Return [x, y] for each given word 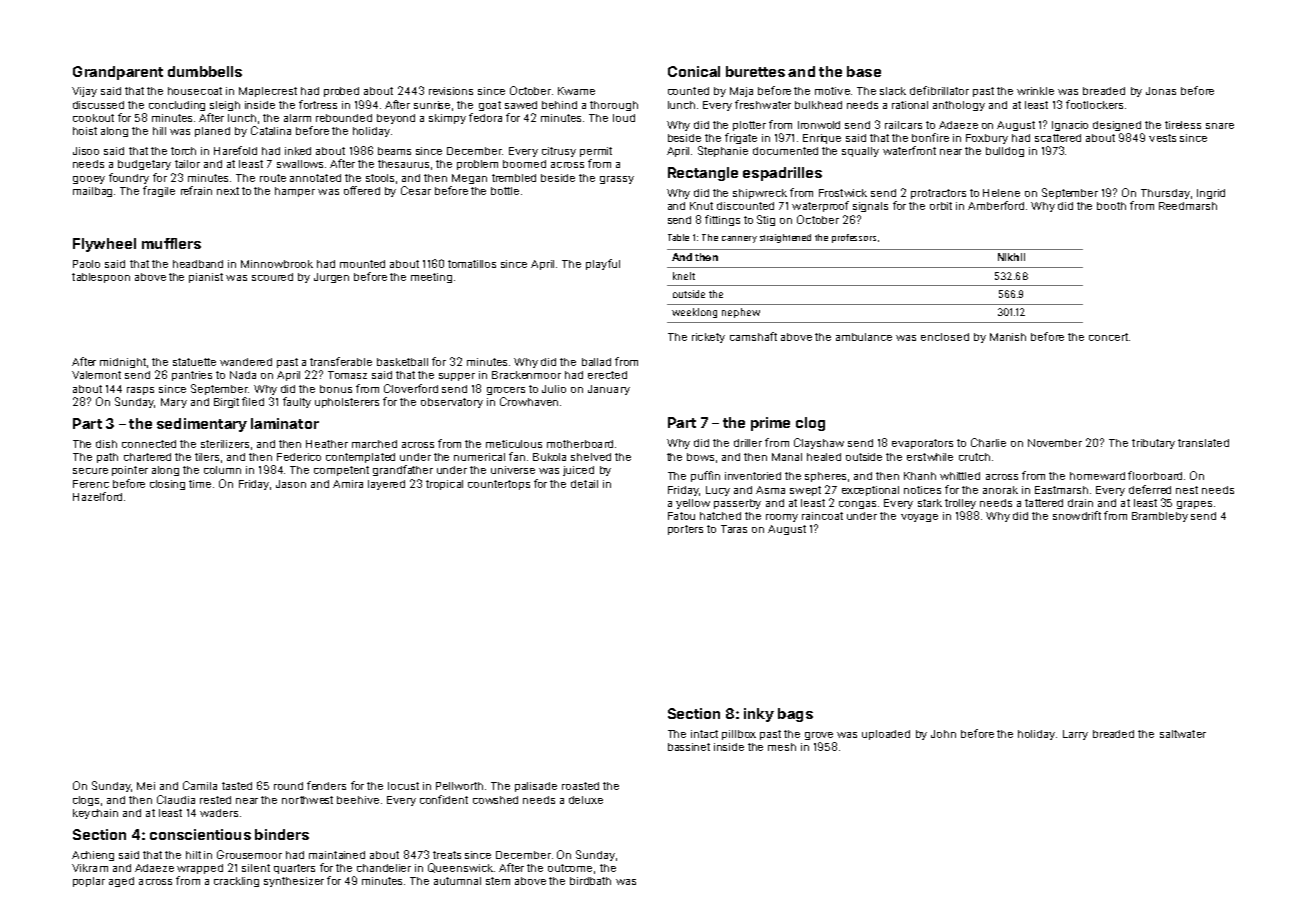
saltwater [1183, 734]
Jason [291, 484]
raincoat [822, 516]
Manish [1008, 337]
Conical [694, 71]
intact [704, 734]
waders [219, 813]
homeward [1097, 476]
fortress [318, 104]
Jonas [1161, 91]
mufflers [171, 243]
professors [854, 238]
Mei [146, 786]
